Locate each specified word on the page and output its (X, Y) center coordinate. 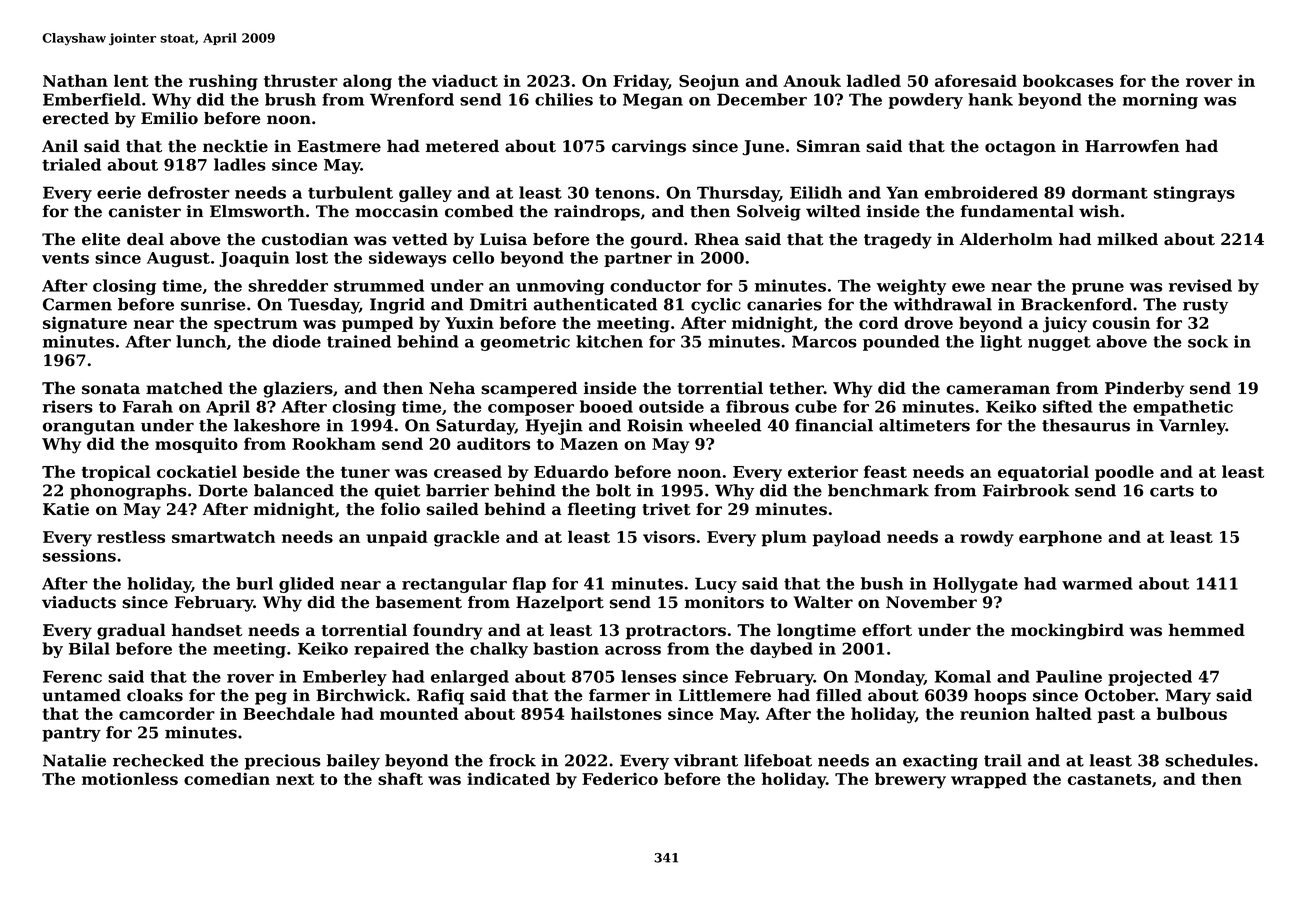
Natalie (74, 760)
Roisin (655, 425)
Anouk (812, 80)
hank (990, 99)
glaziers (298, 389)
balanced (294, 490)
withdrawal (942, 304)
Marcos (824, 341)
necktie (235, 146)
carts (1172, 491)
